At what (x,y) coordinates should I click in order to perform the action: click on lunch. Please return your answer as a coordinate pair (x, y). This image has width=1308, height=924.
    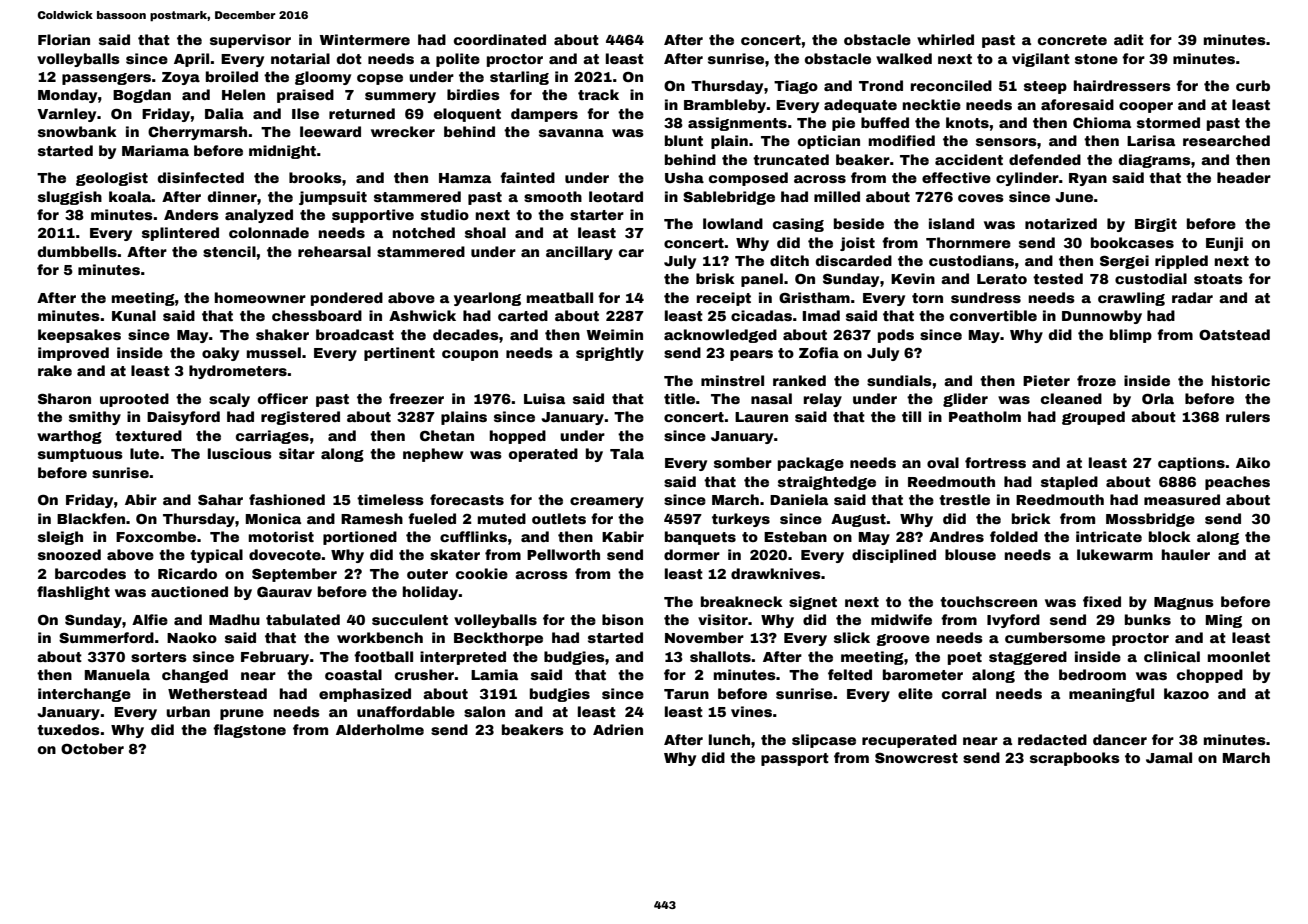
    Looking at the image, I should click on (729, 739).
